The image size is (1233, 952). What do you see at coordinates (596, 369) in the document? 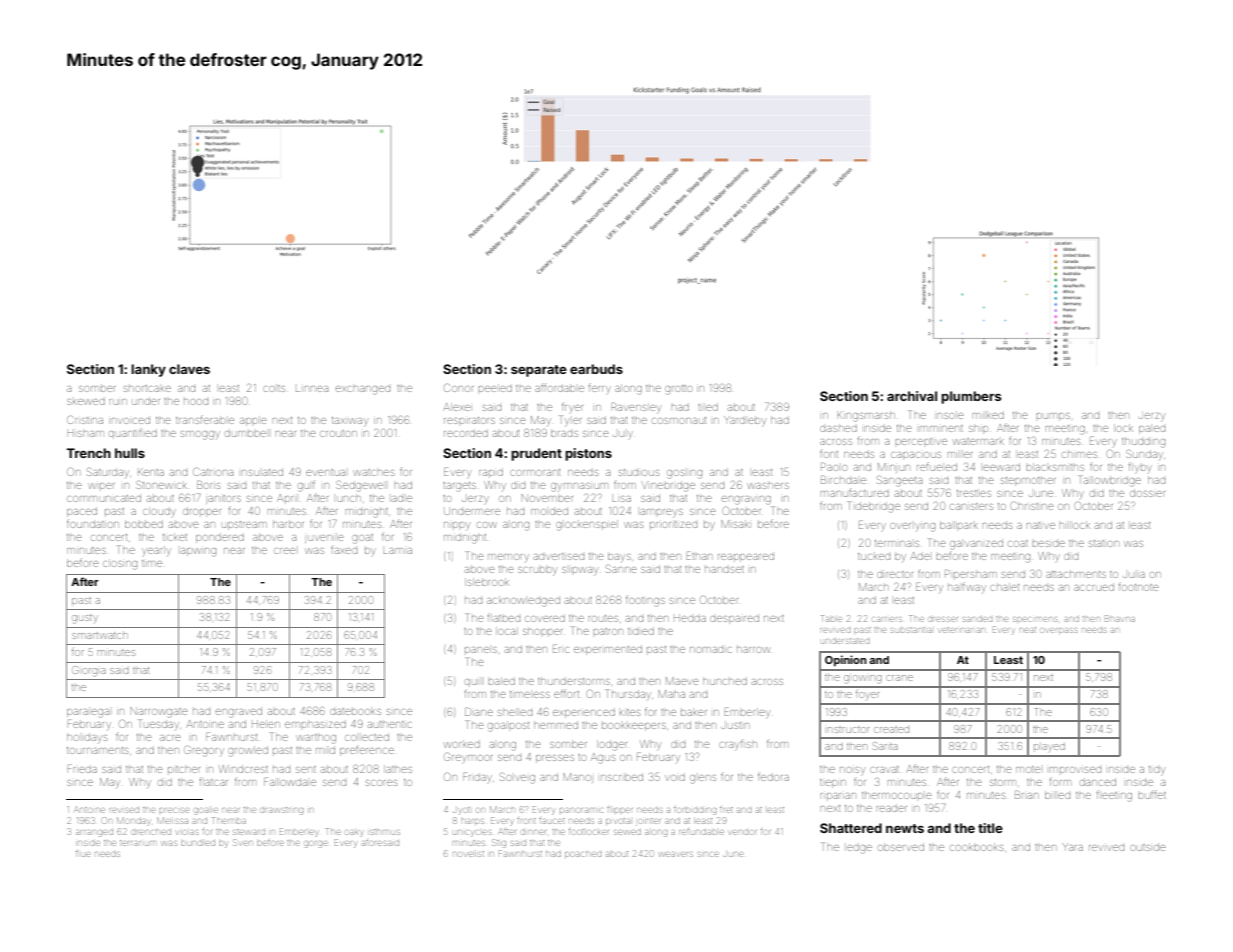
I see `earbuds` at bounding box center [596, 369].
